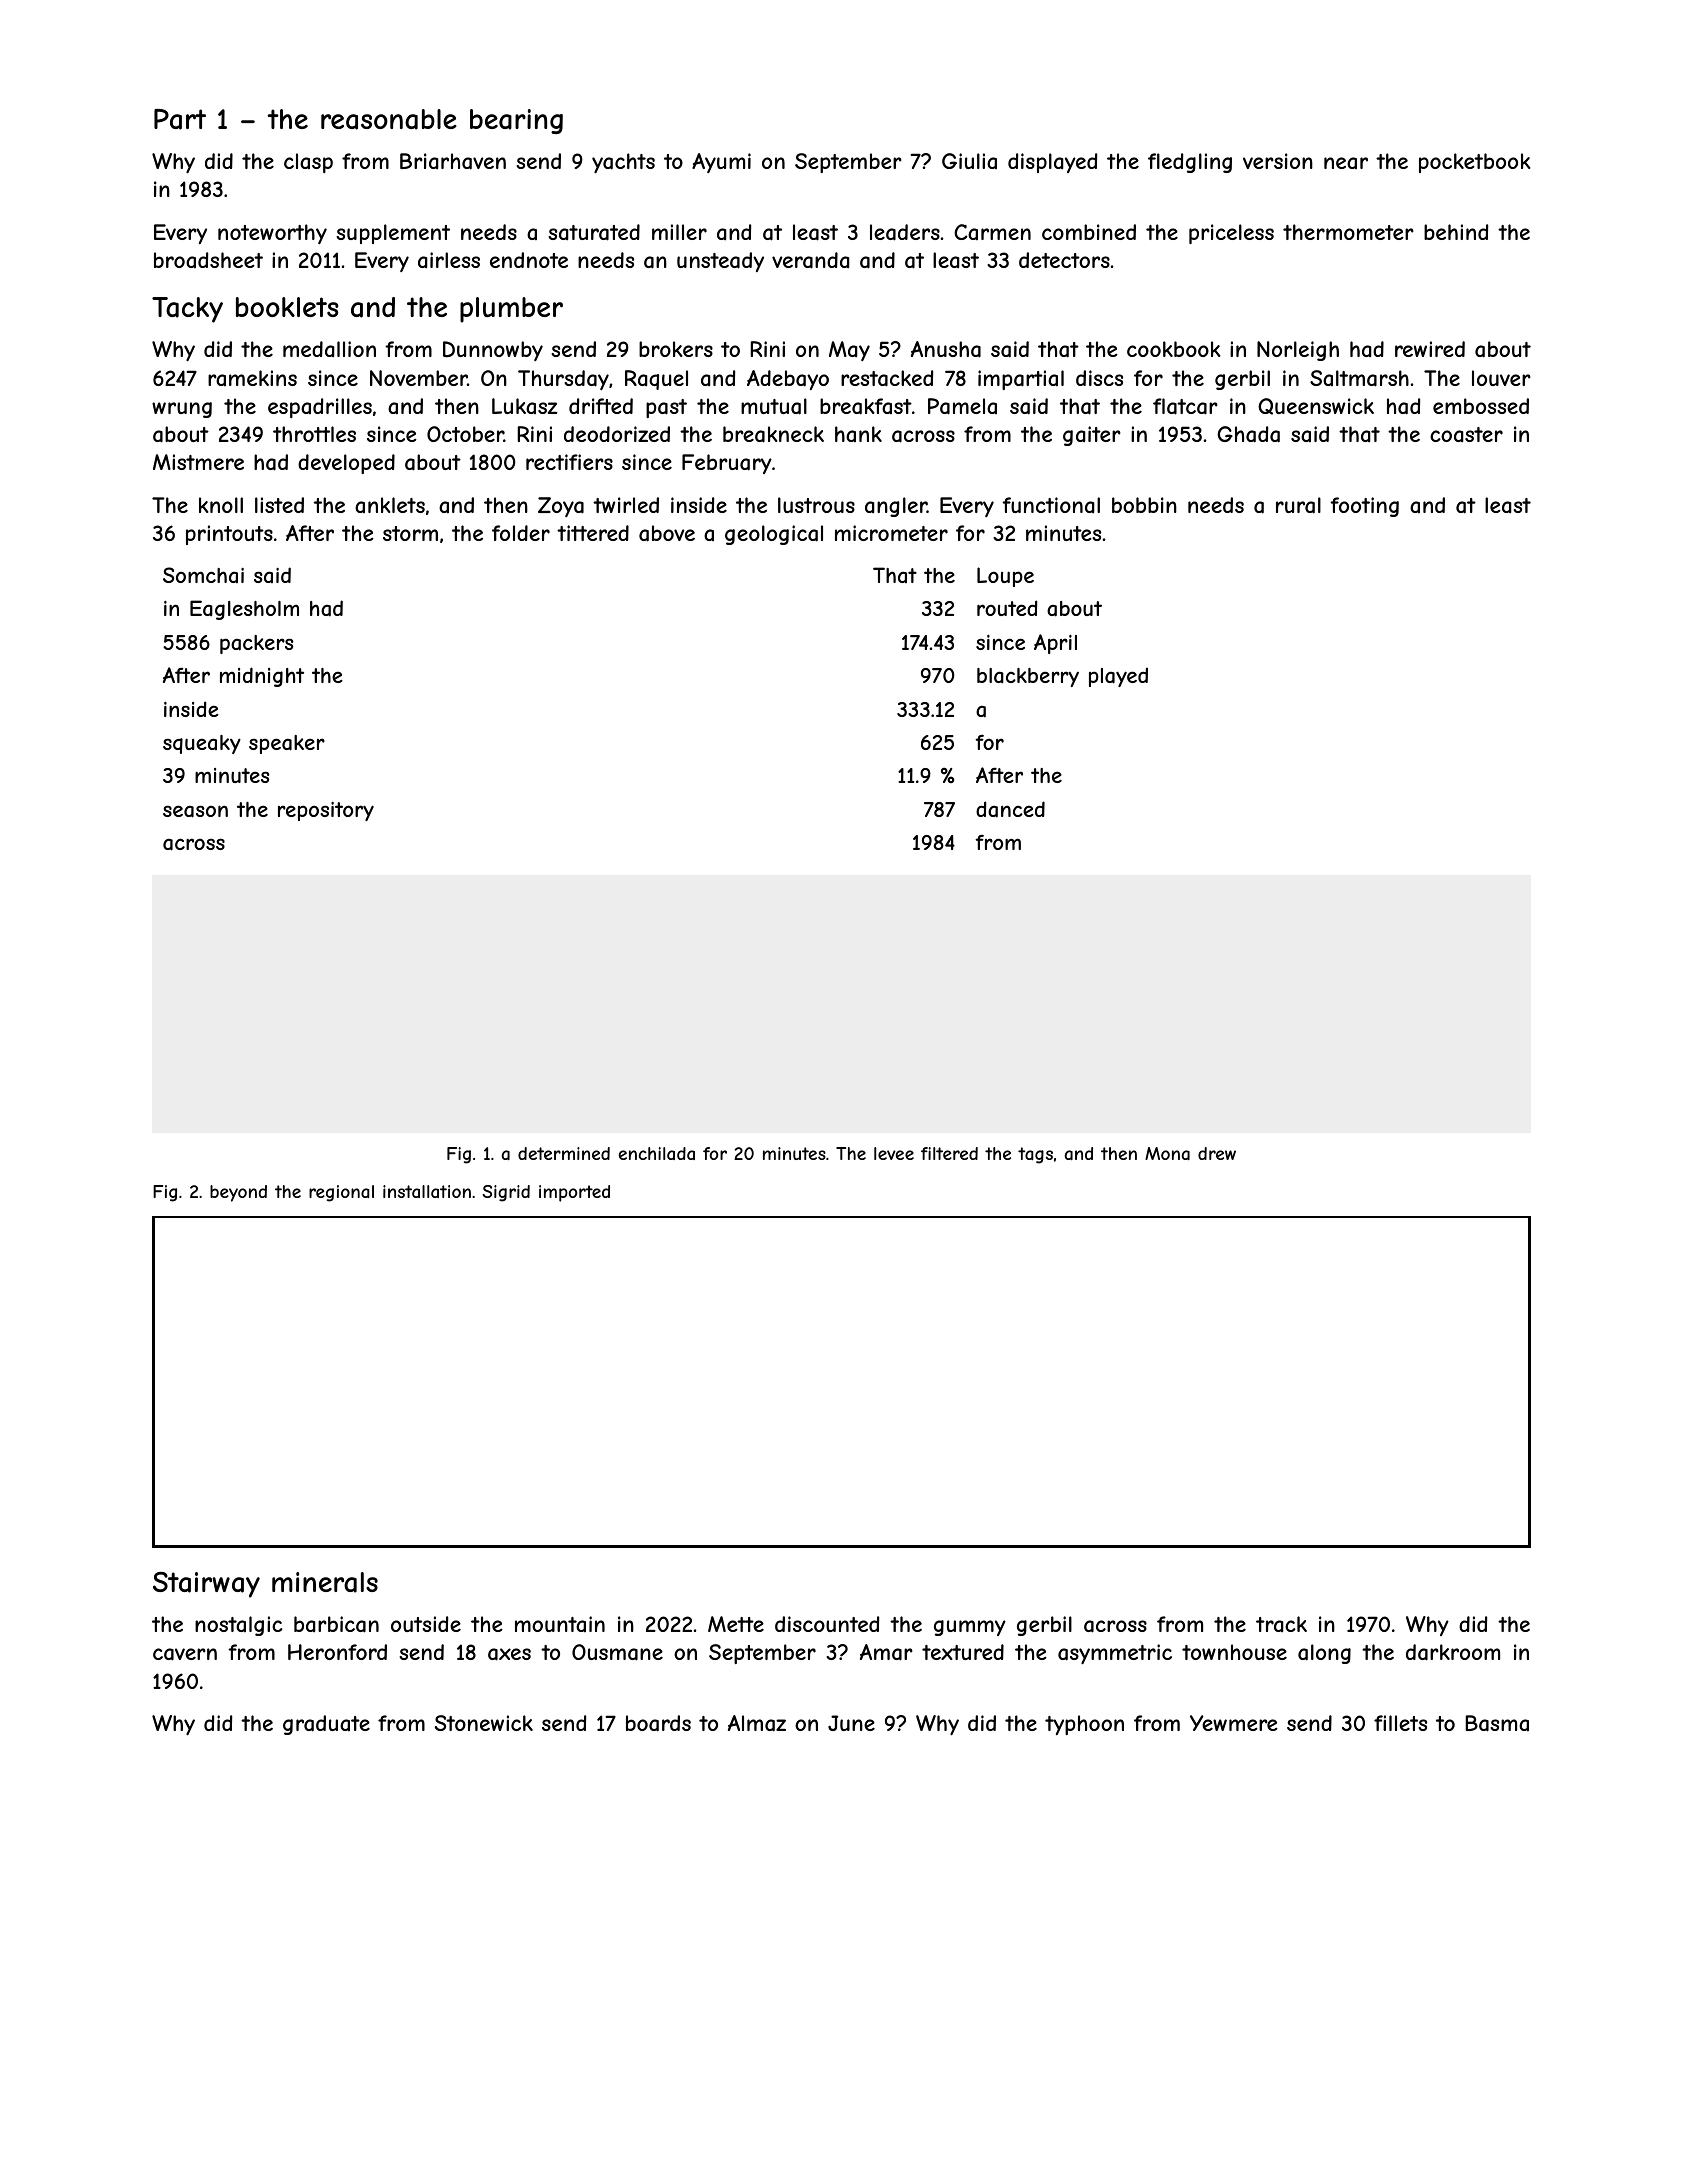 The image size is (1683, 2178). Describe the element at coordinates (657, 1153) in the page. I see `enchilada` at that location.
